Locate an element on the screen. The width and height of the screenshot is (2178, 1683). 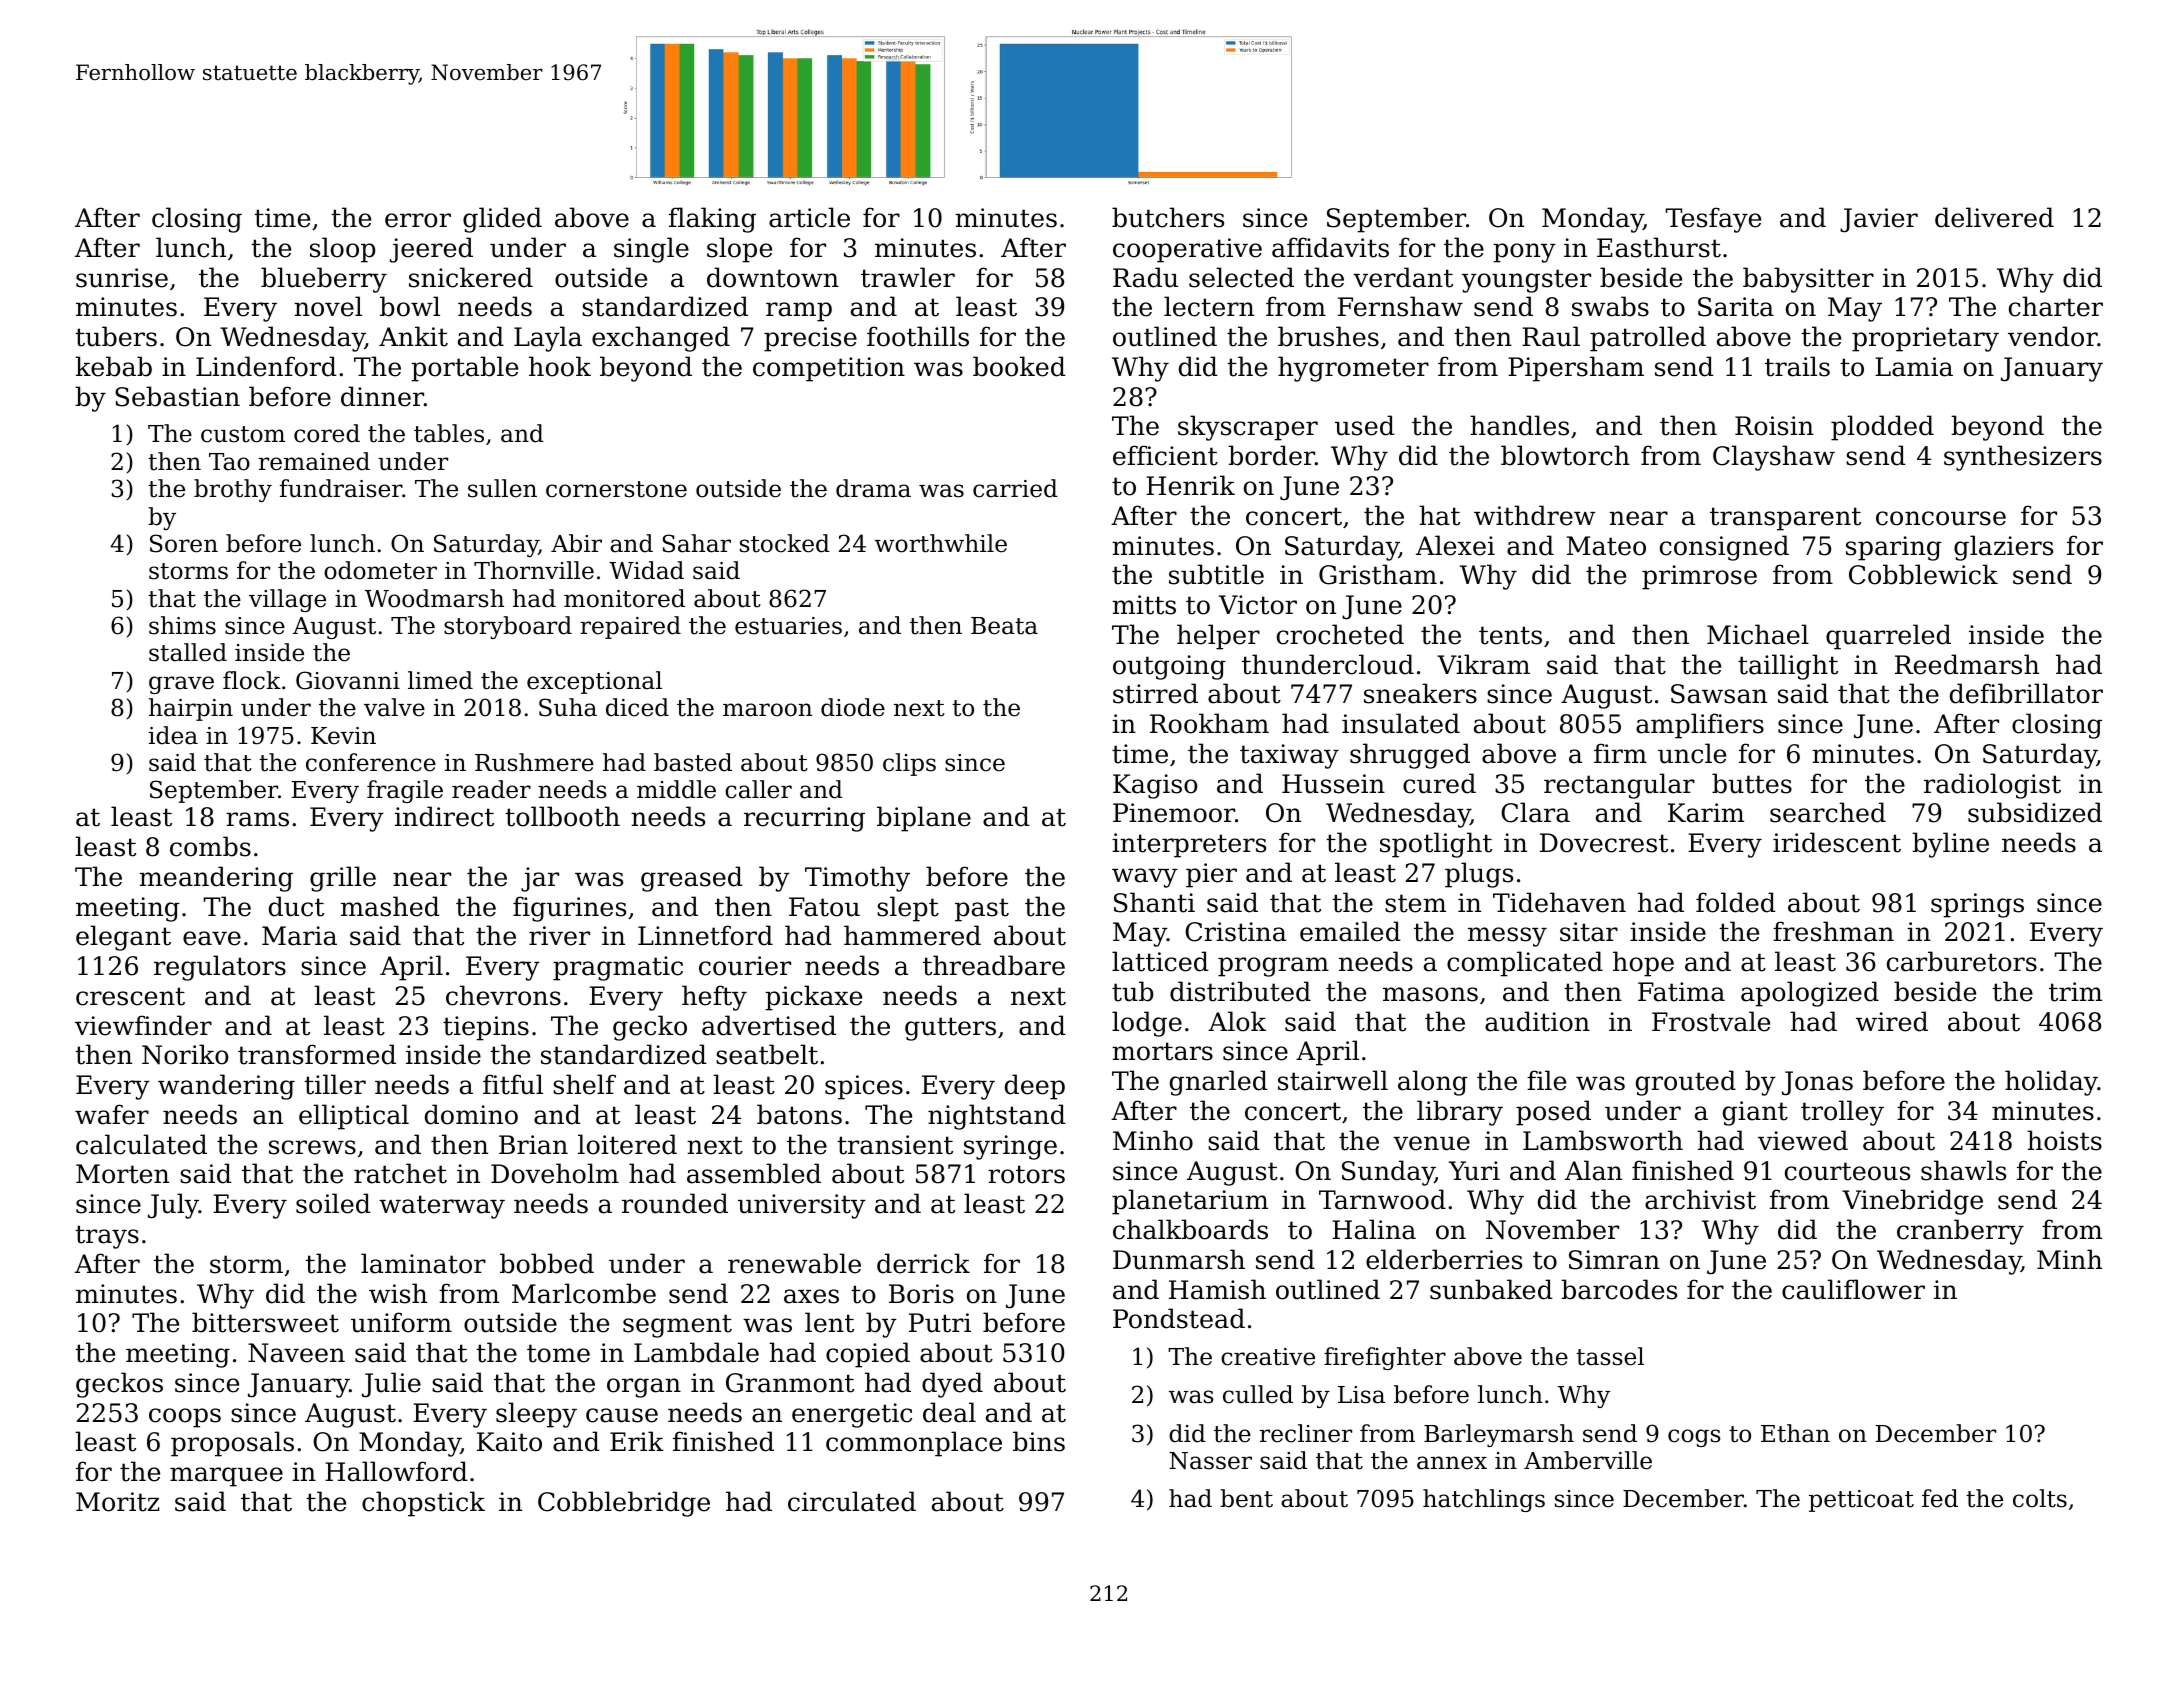
past is located at coordinates (982, 910).
